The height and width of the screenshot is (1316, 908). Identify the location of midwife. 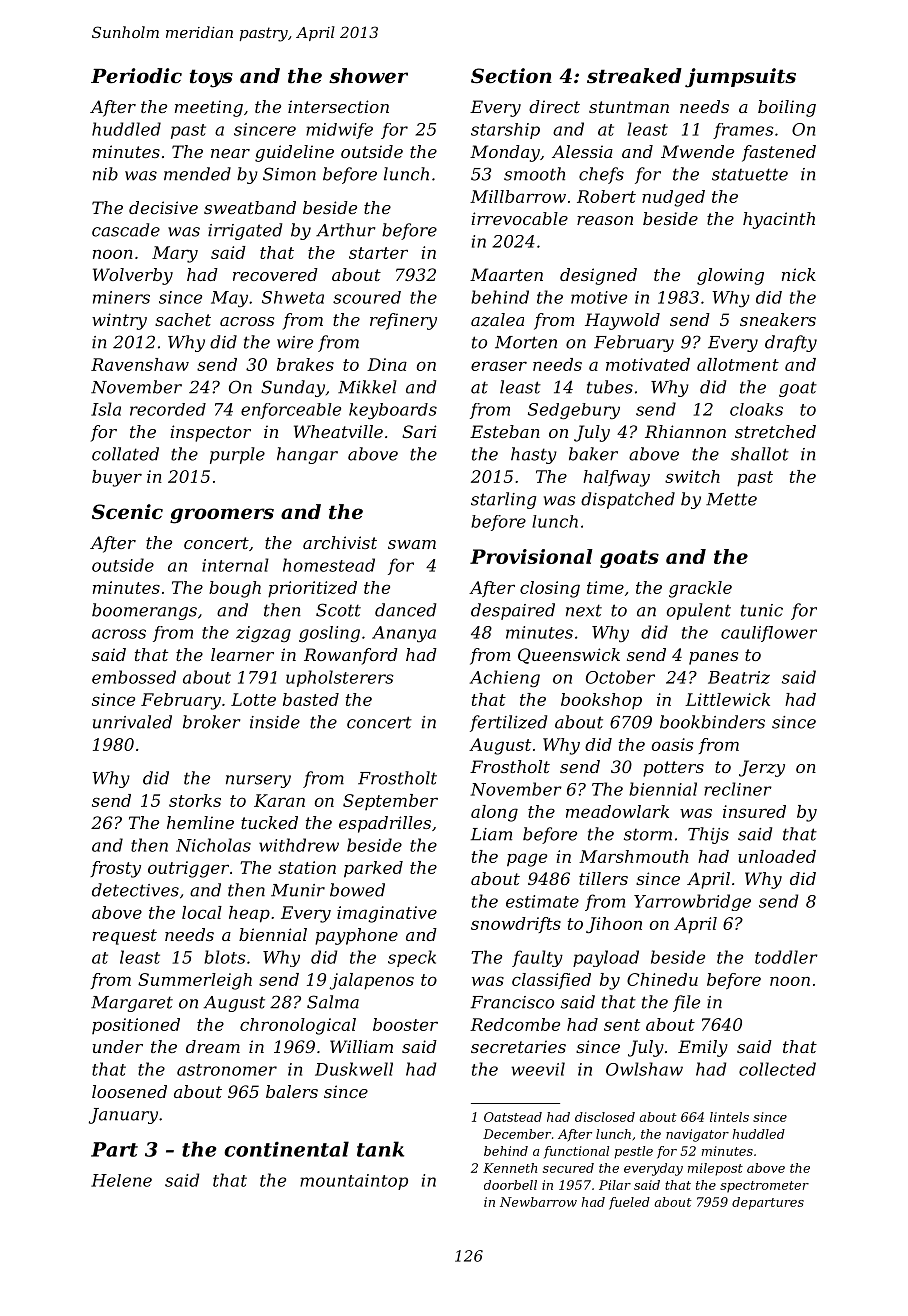
(339, 131).
